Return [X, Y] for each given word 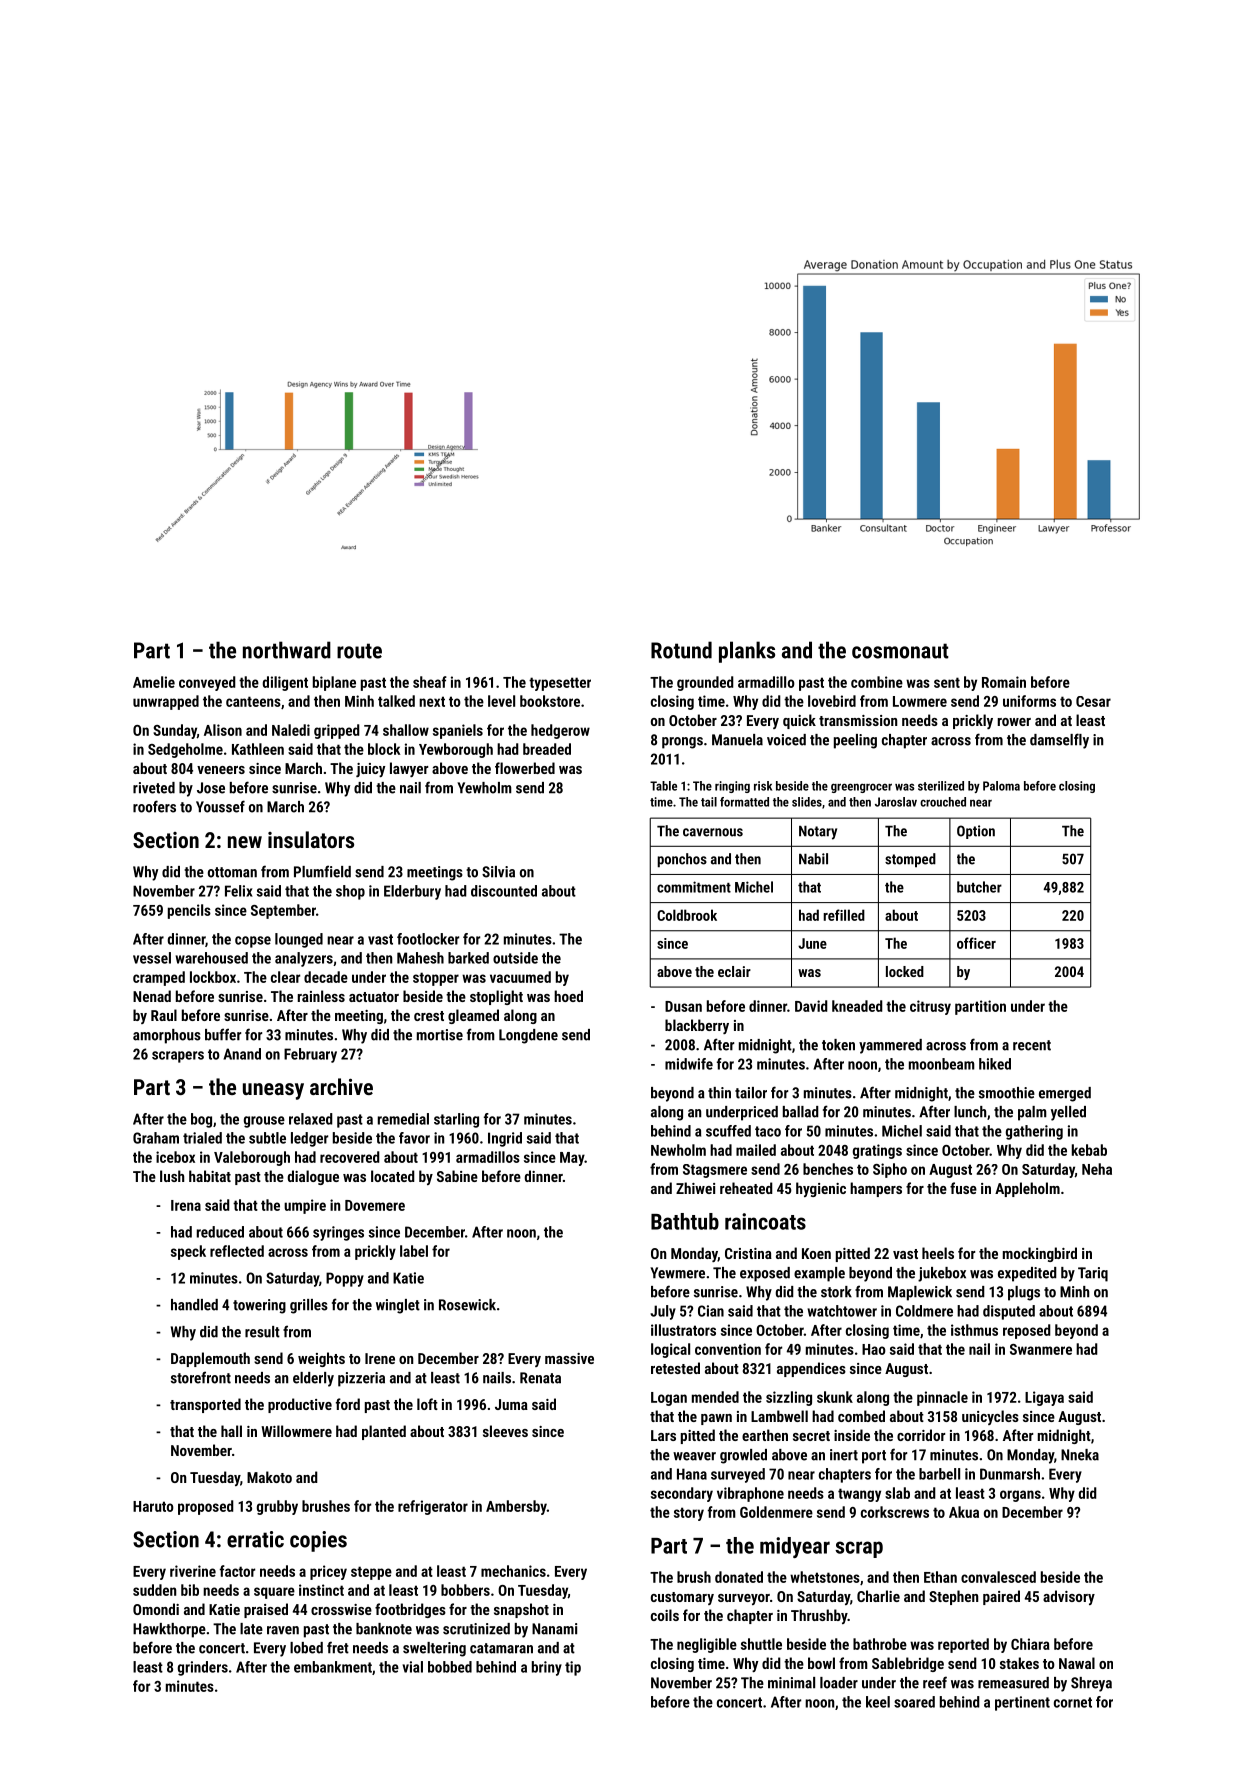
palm [1032, 1113]
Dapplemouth [210, 1359]
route [359, 651]
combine [877, 682]
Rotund [681, 650]
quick [799, 721]
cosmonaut [900, 651]
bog [201, 1120]
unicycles [990, 1417]
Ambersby [516, 1507]
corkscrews [895, 1512]
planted [384, 1432]
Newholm [678, 1150]
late [251, 1629]
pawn [716, 1419]
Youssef [220, 806]
